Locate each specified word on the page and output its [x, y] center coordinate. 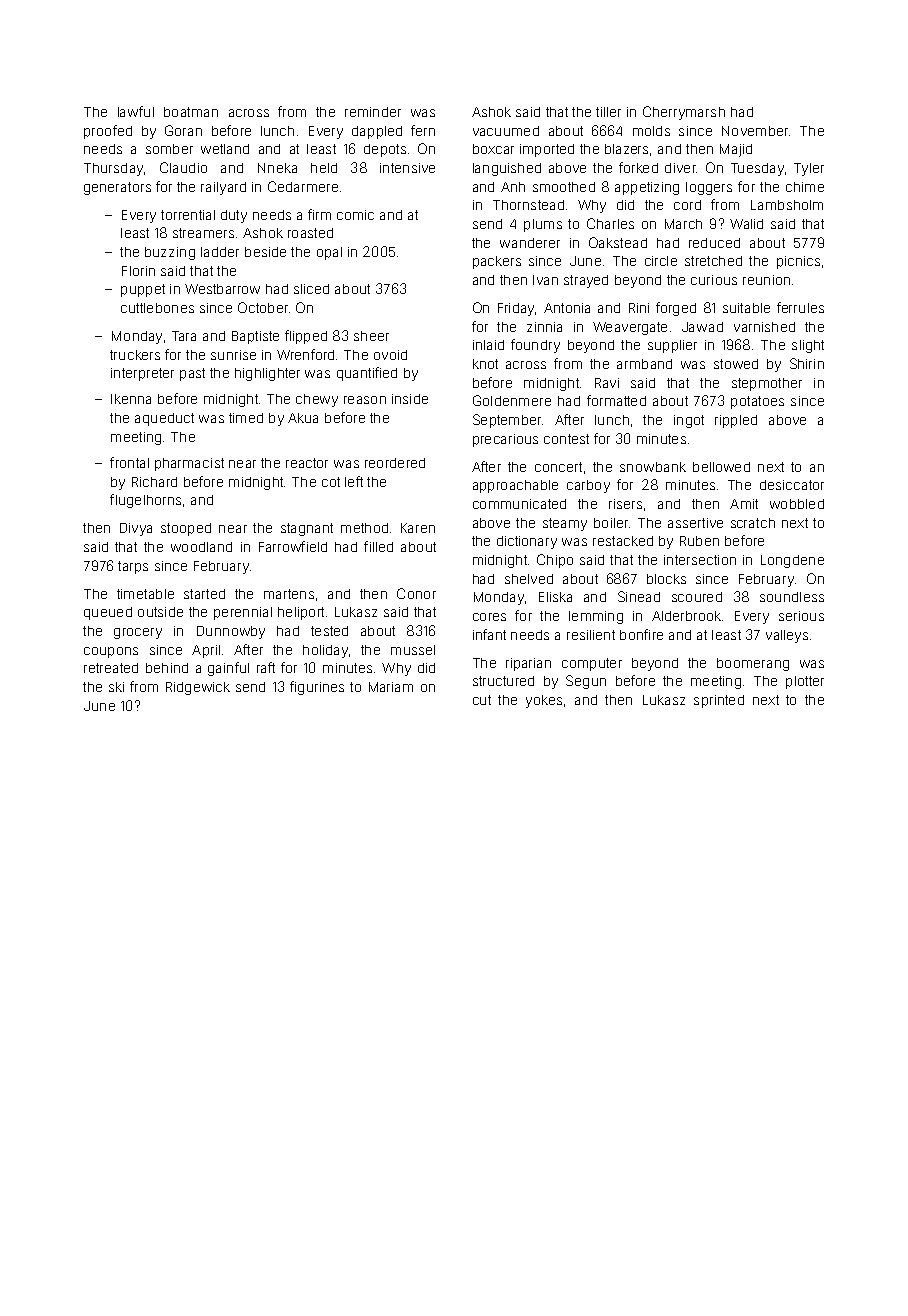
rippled [736, 421]
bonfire [641, 634]
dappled [377, 132]
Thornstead [528, 205]
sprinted [719, 701]
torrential [188, 215]
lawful [136, 111]
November [755, 131]
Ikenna [131, 399]
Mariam [391, 687]
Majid [736, 150]
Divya [136, 529]
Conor [416, 593]
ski [116, 687]
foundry [535, 346]
